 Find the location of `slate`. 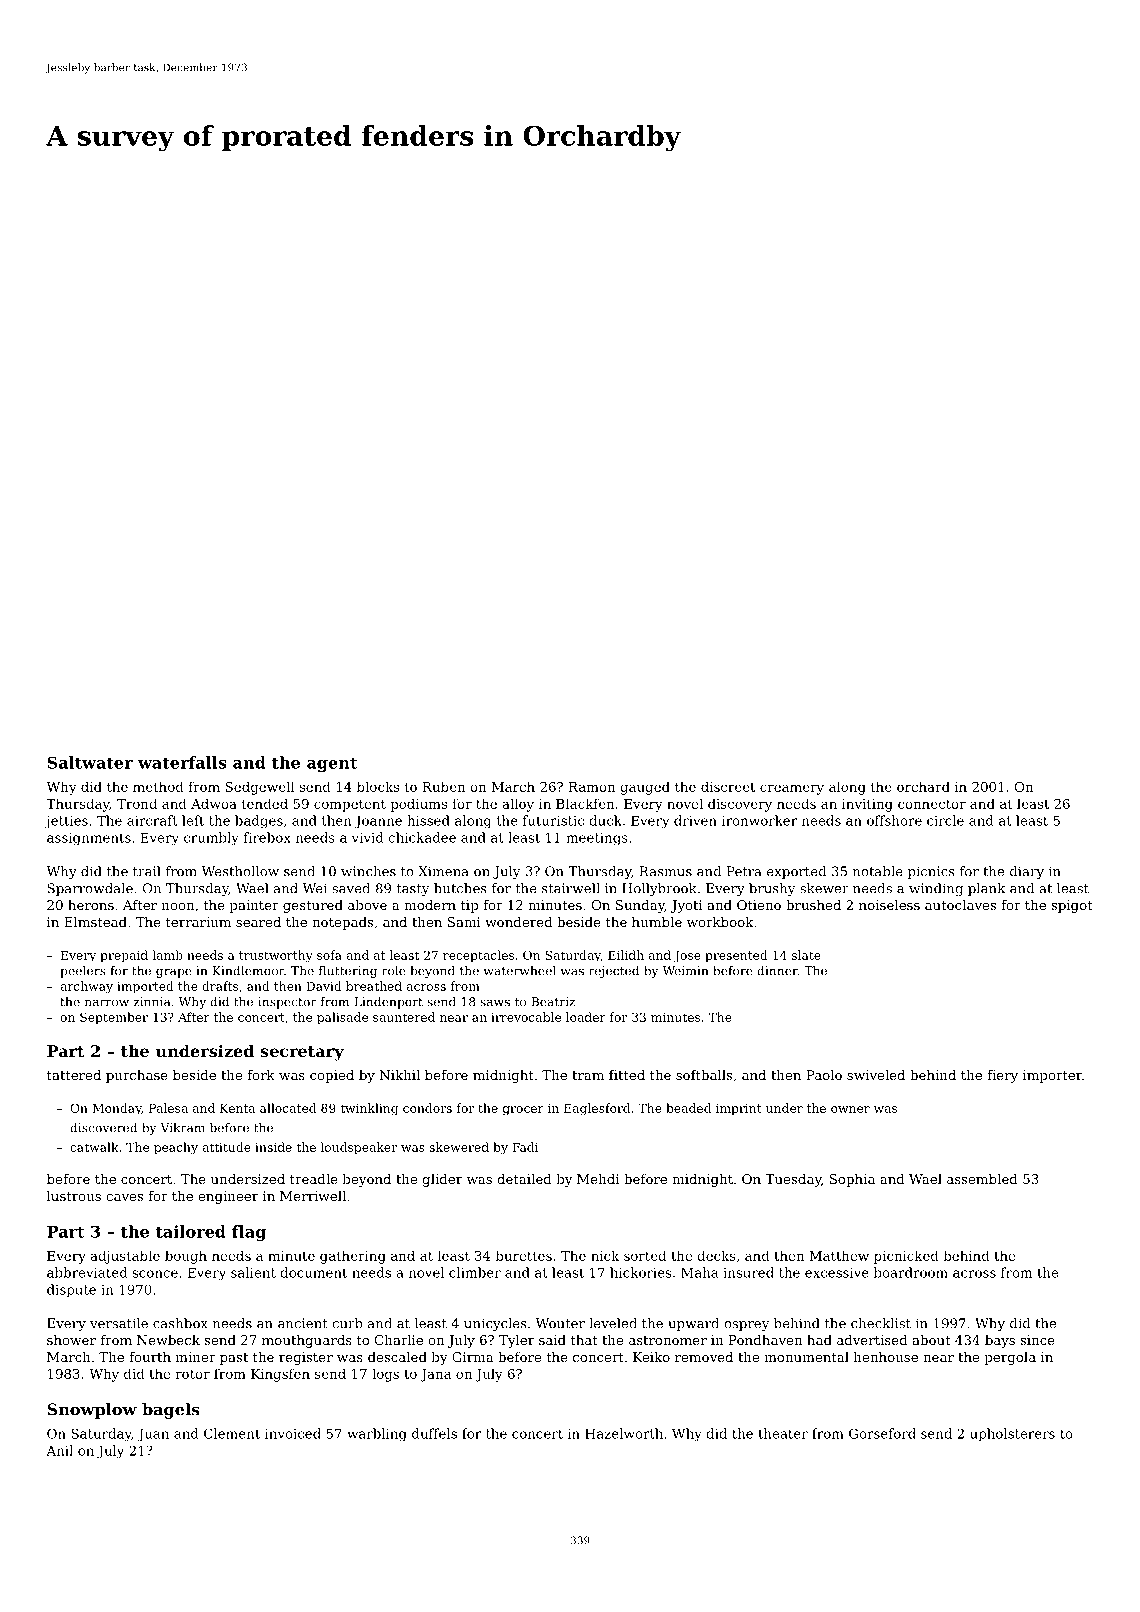

slate is located at coordinates (806, 955).
